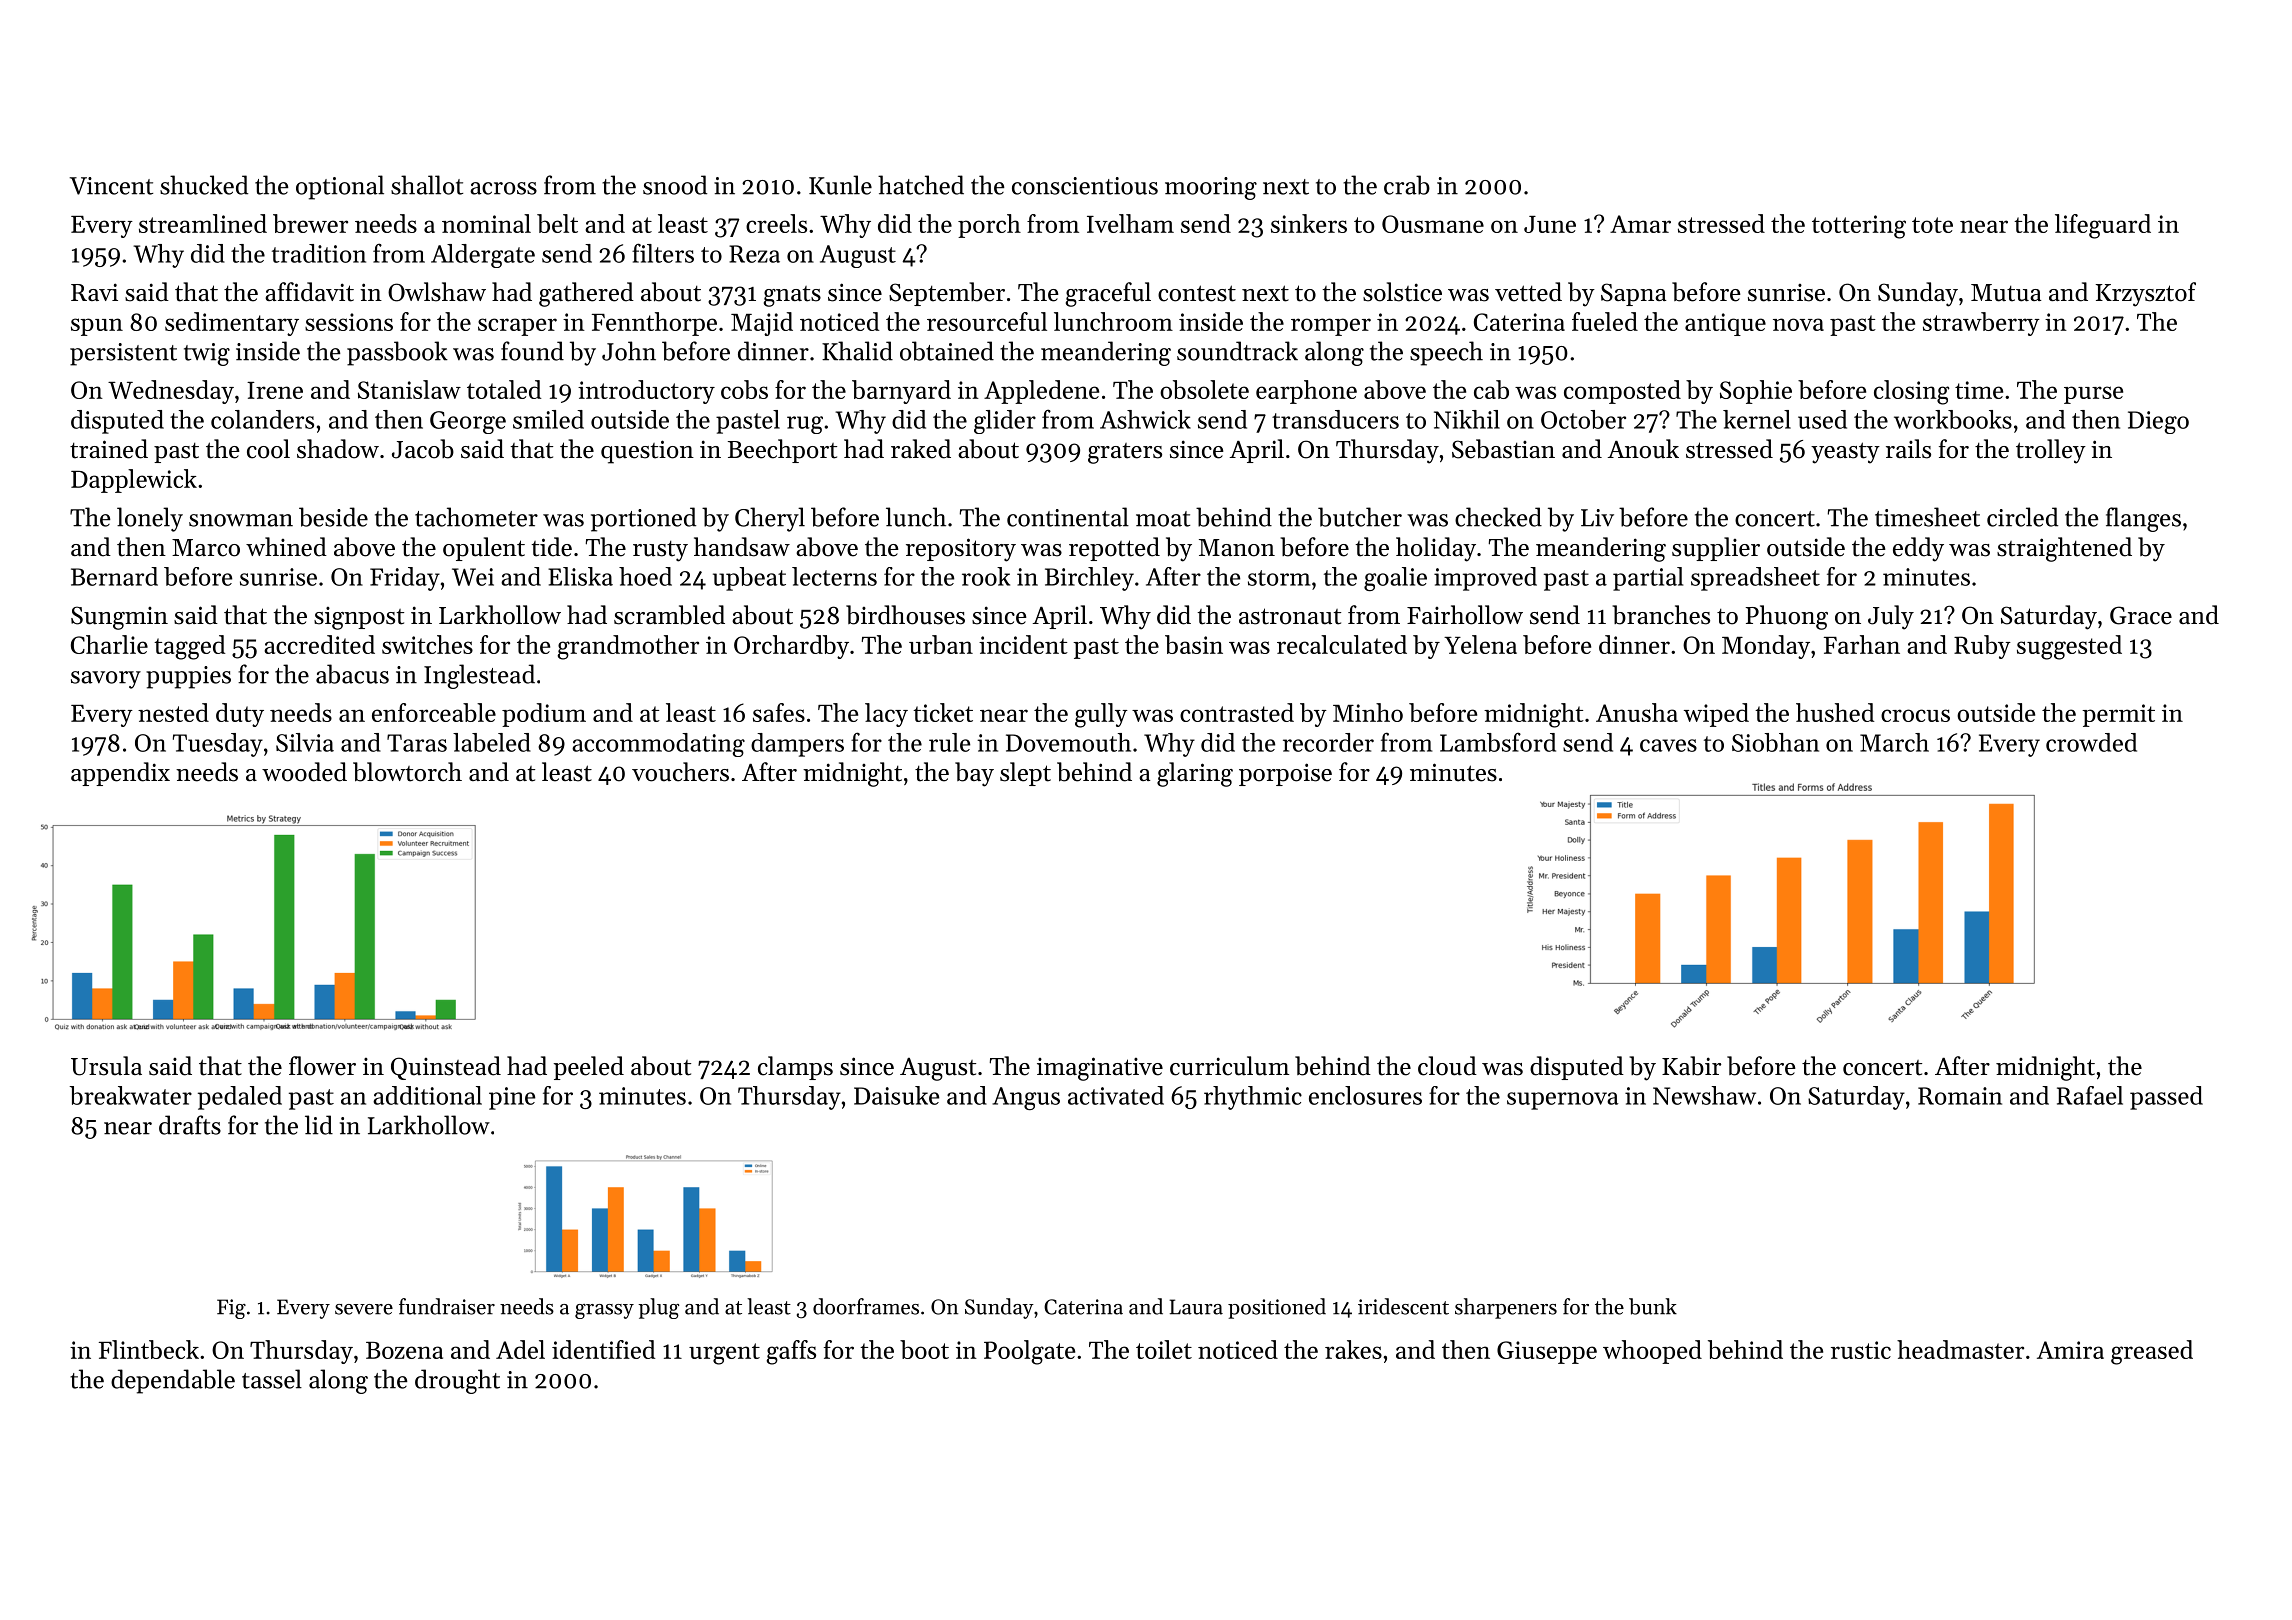  I want to click on Ursula, so click(106, 1066).
